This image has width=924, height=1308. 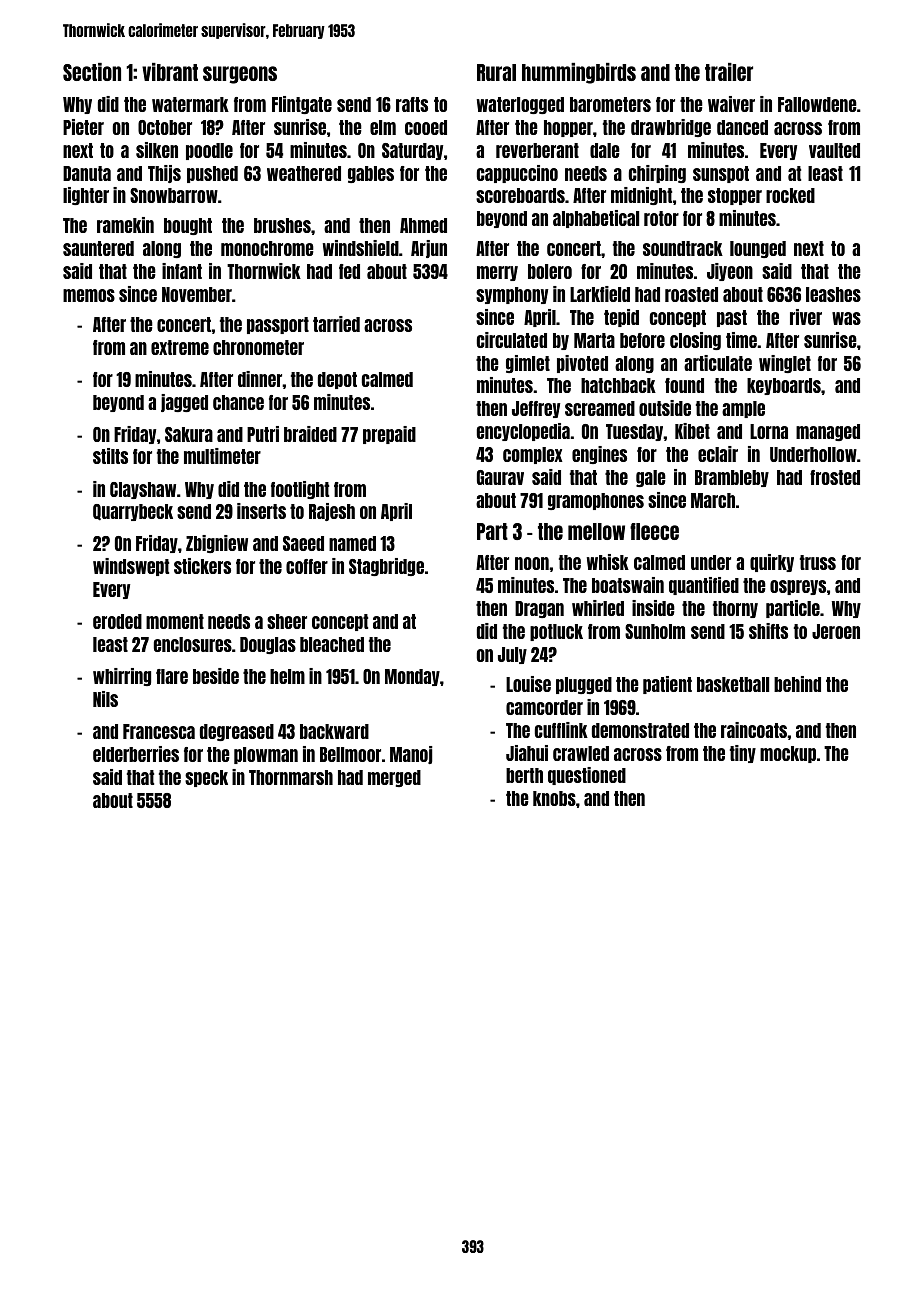 I want to click on stilts, so click(x=110, y=456).
